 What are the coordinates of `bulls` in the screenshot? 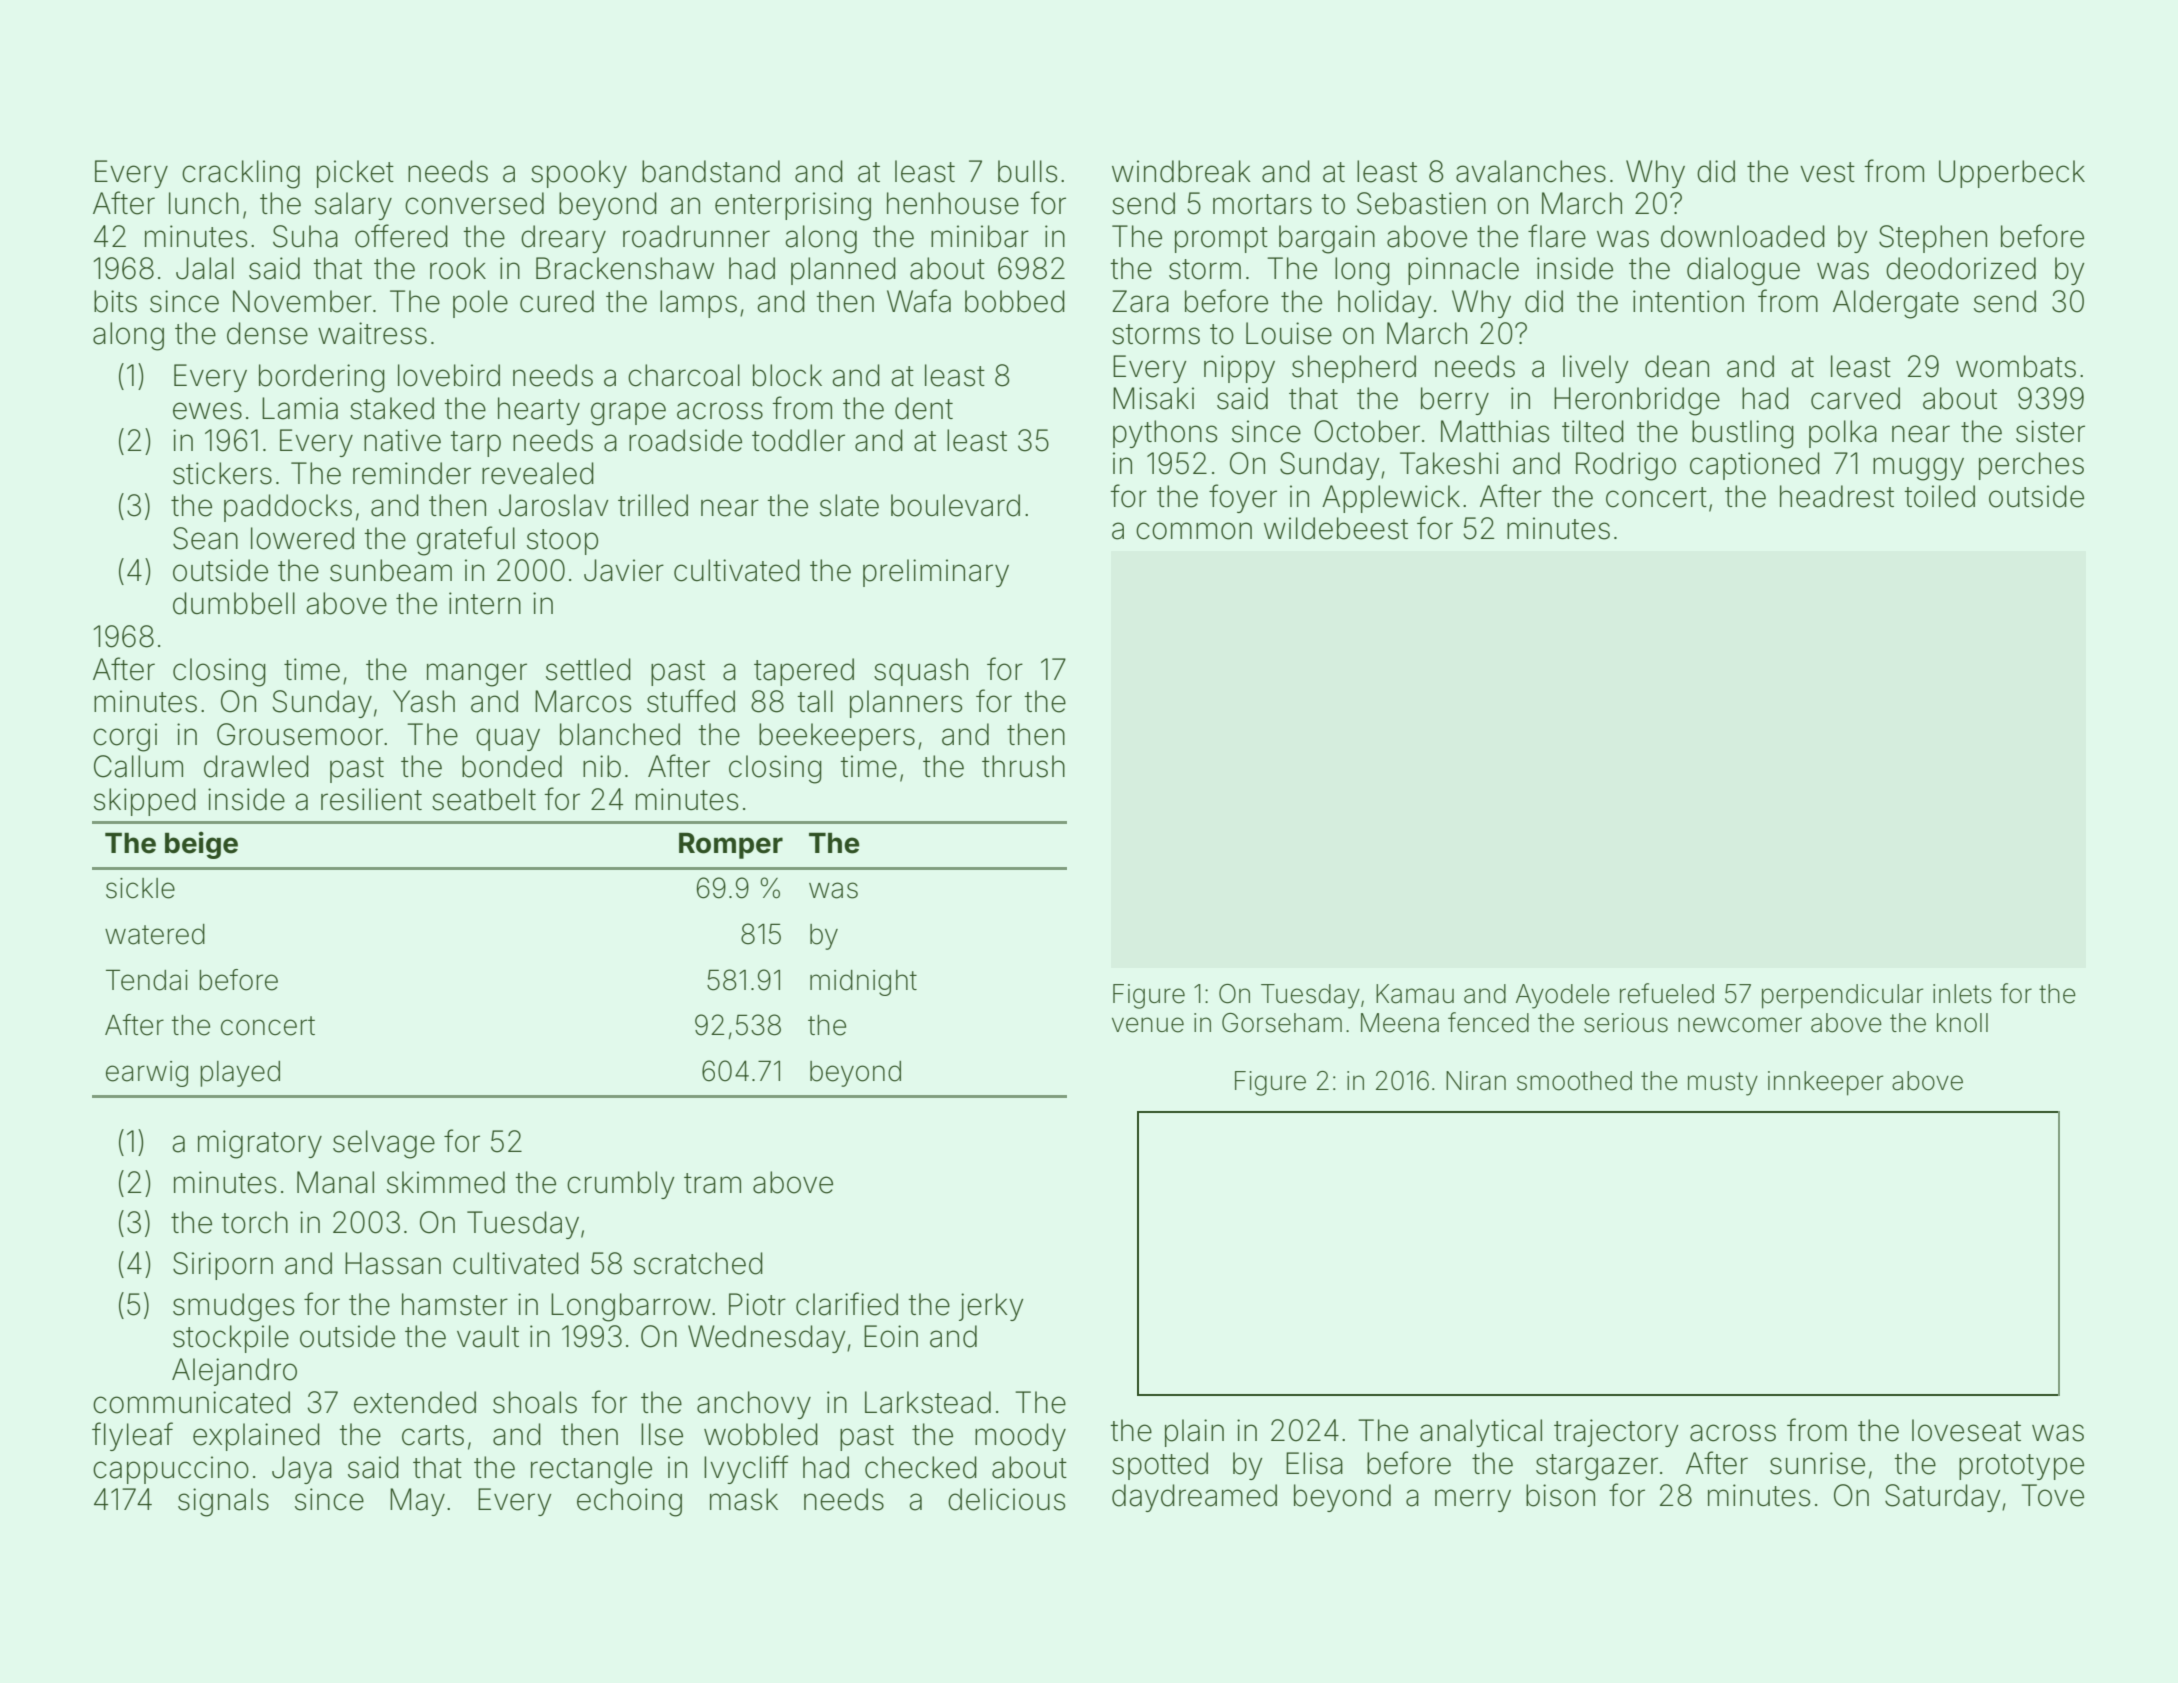 It's located at (1027, 171).
